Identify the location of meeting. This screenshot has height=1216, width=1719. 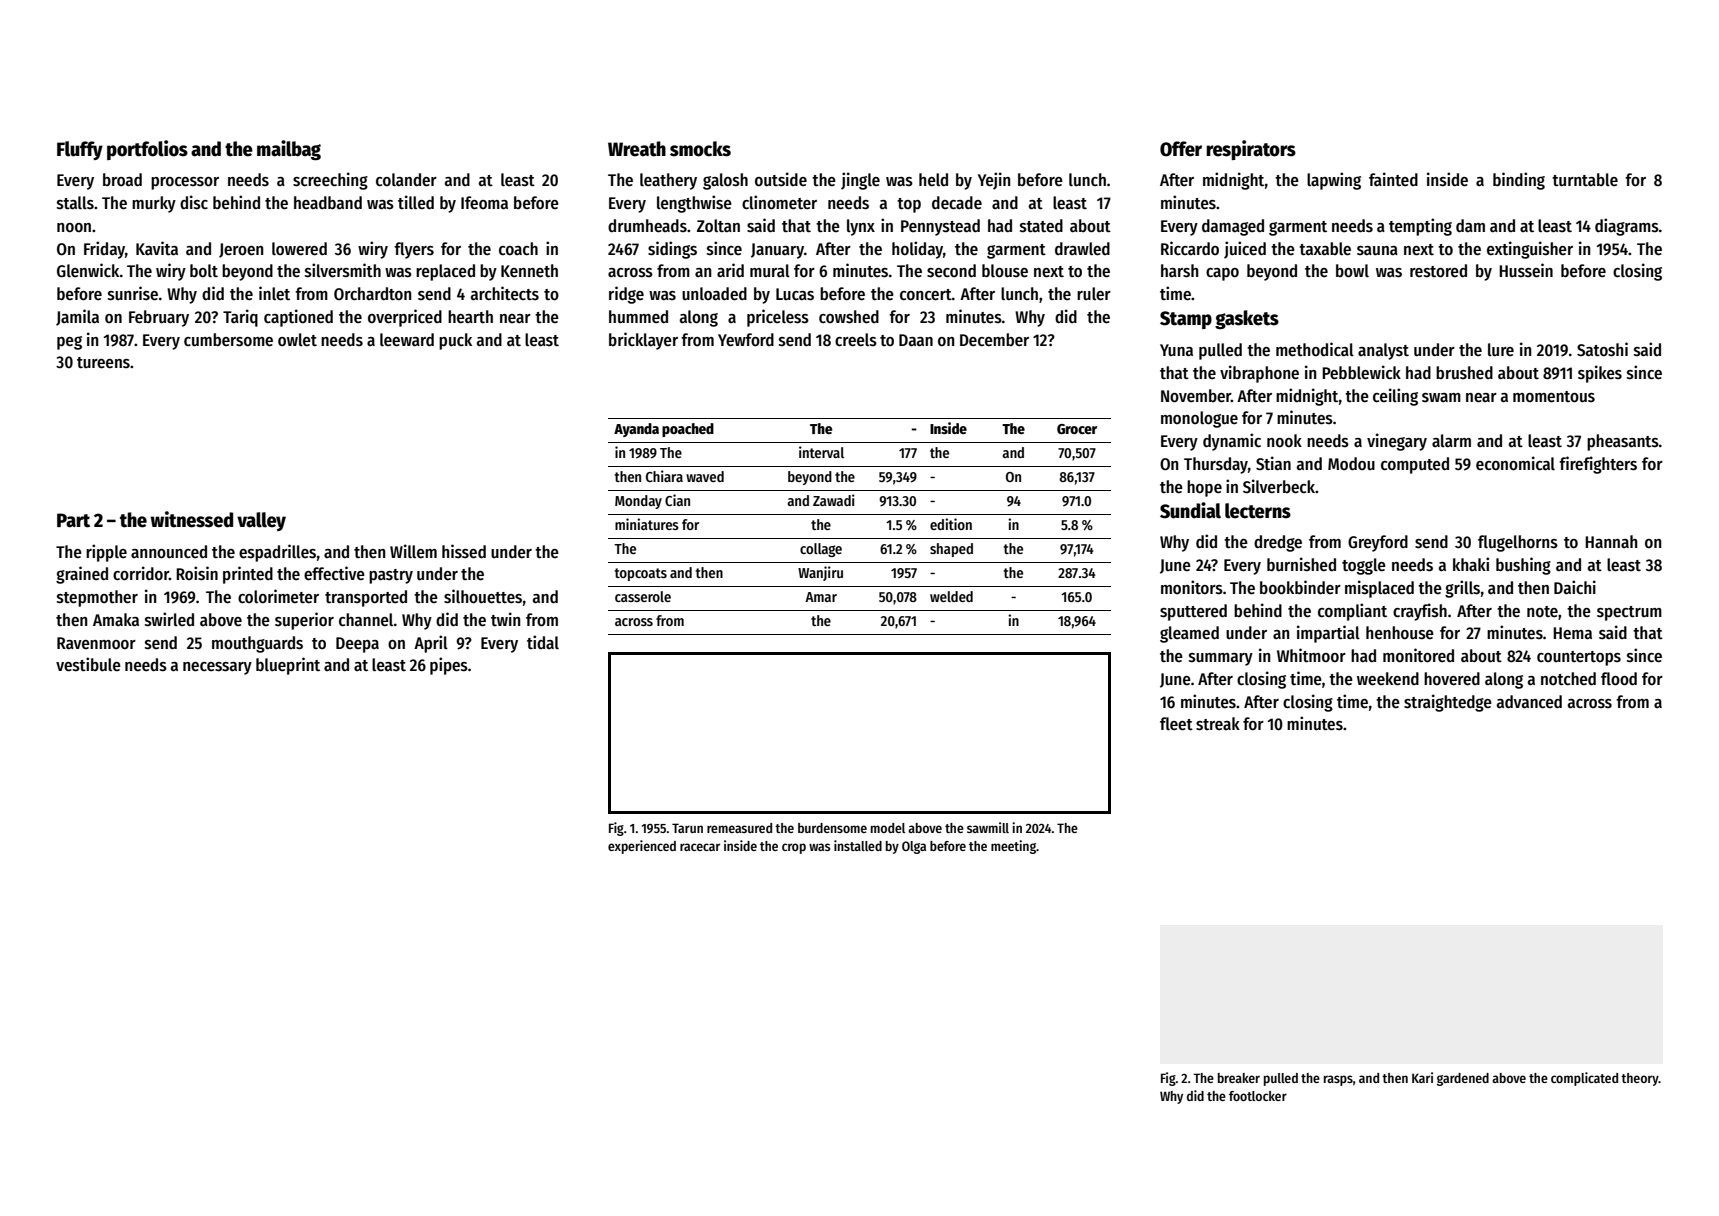
(1013, 847).
